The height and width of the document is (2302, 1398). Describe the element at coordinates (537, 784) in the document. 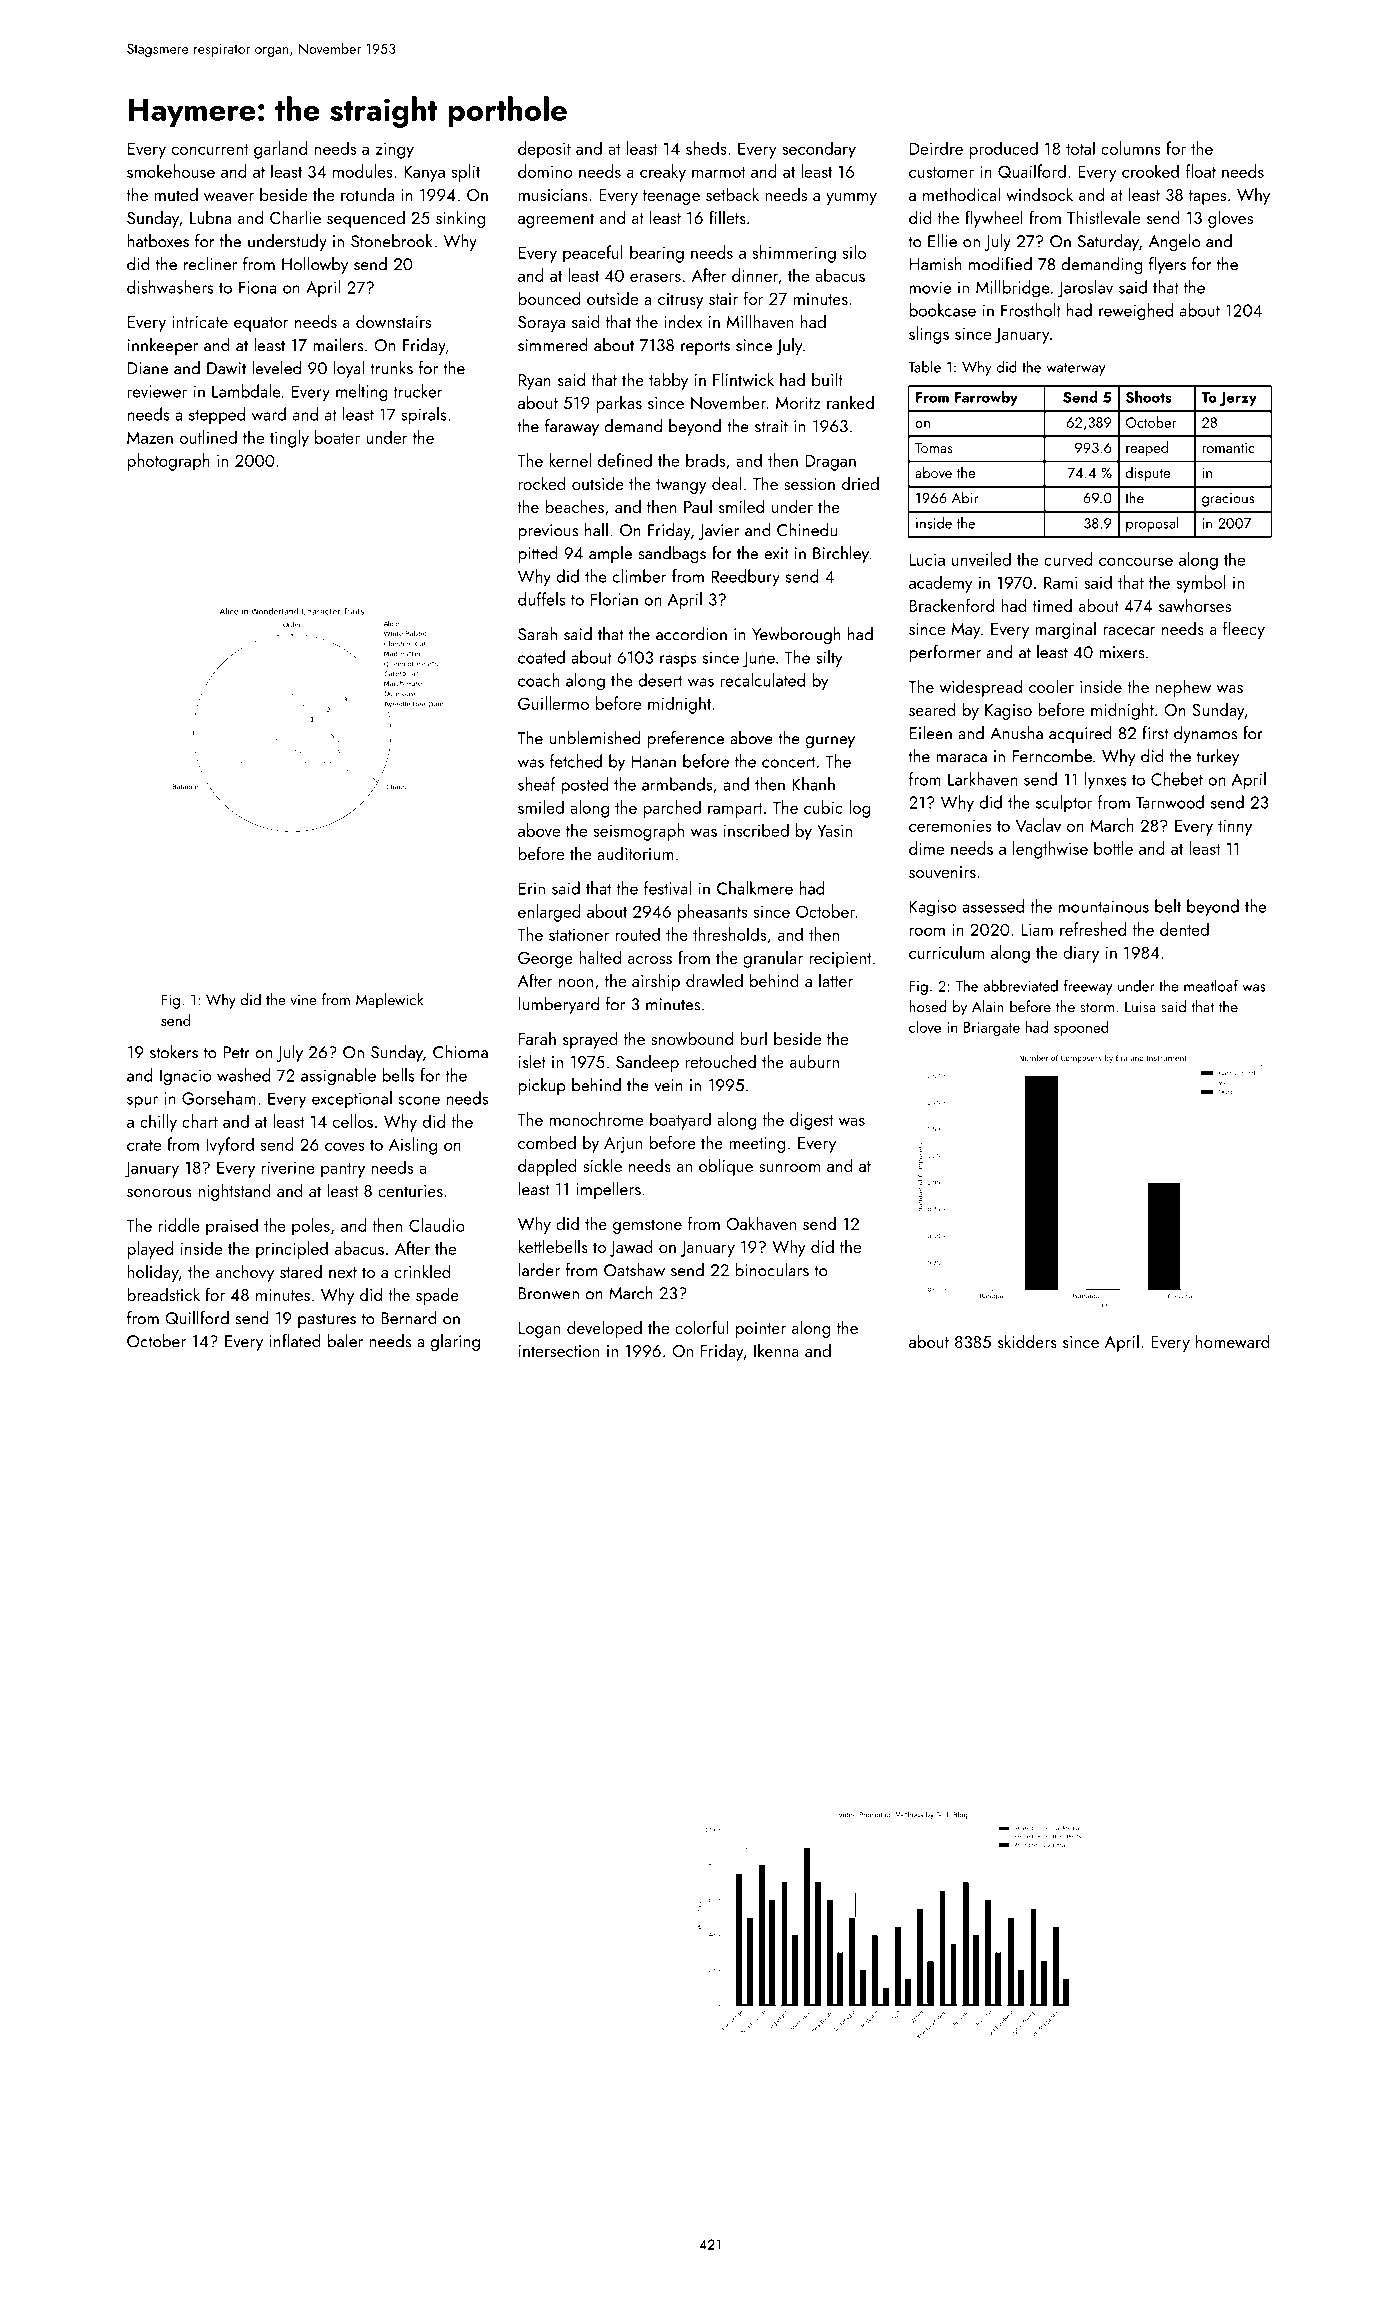

I see `sheaf` at that location.
